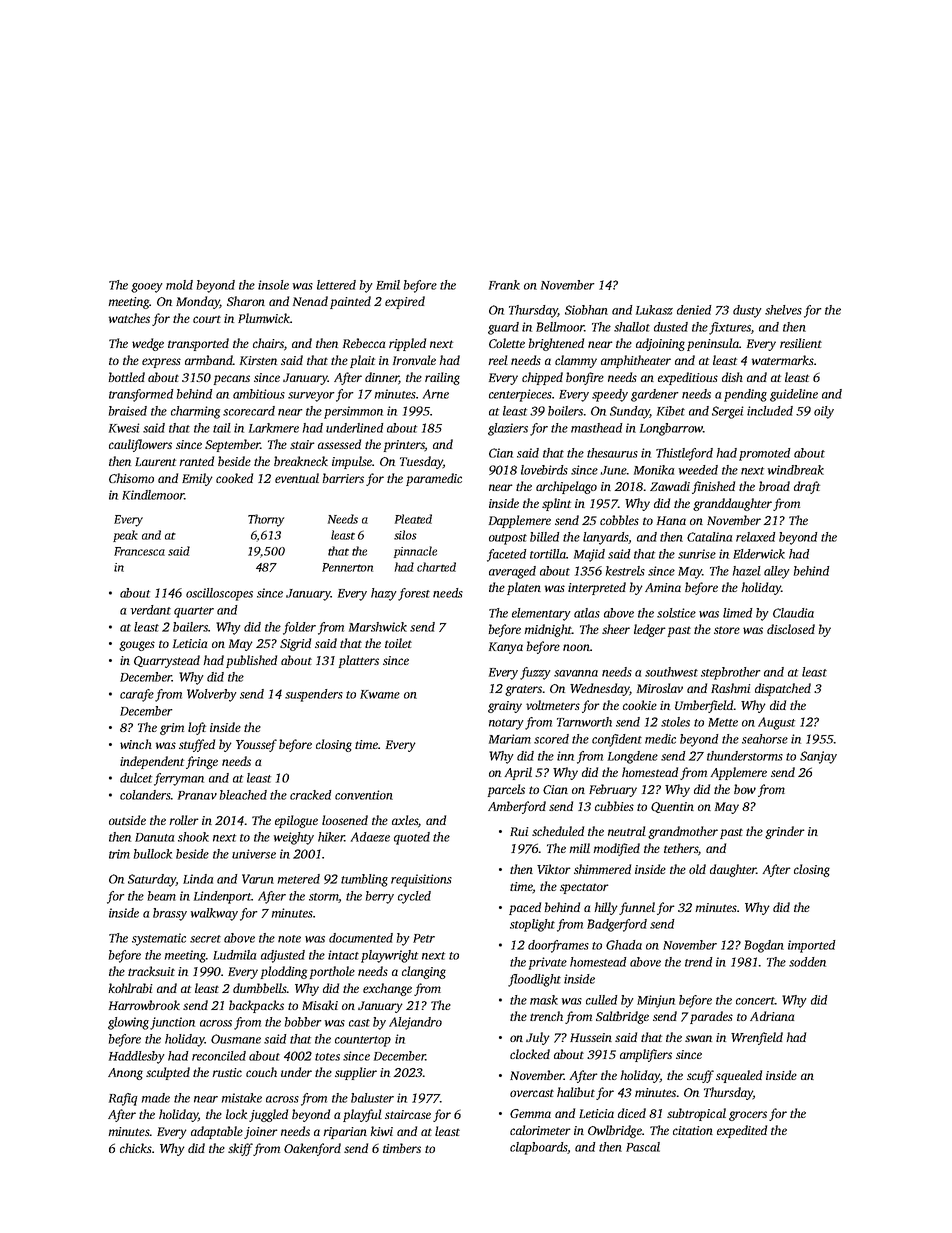  Describe the element at coordinates (585, 378) in the page. I see `bonfire` at that location.
